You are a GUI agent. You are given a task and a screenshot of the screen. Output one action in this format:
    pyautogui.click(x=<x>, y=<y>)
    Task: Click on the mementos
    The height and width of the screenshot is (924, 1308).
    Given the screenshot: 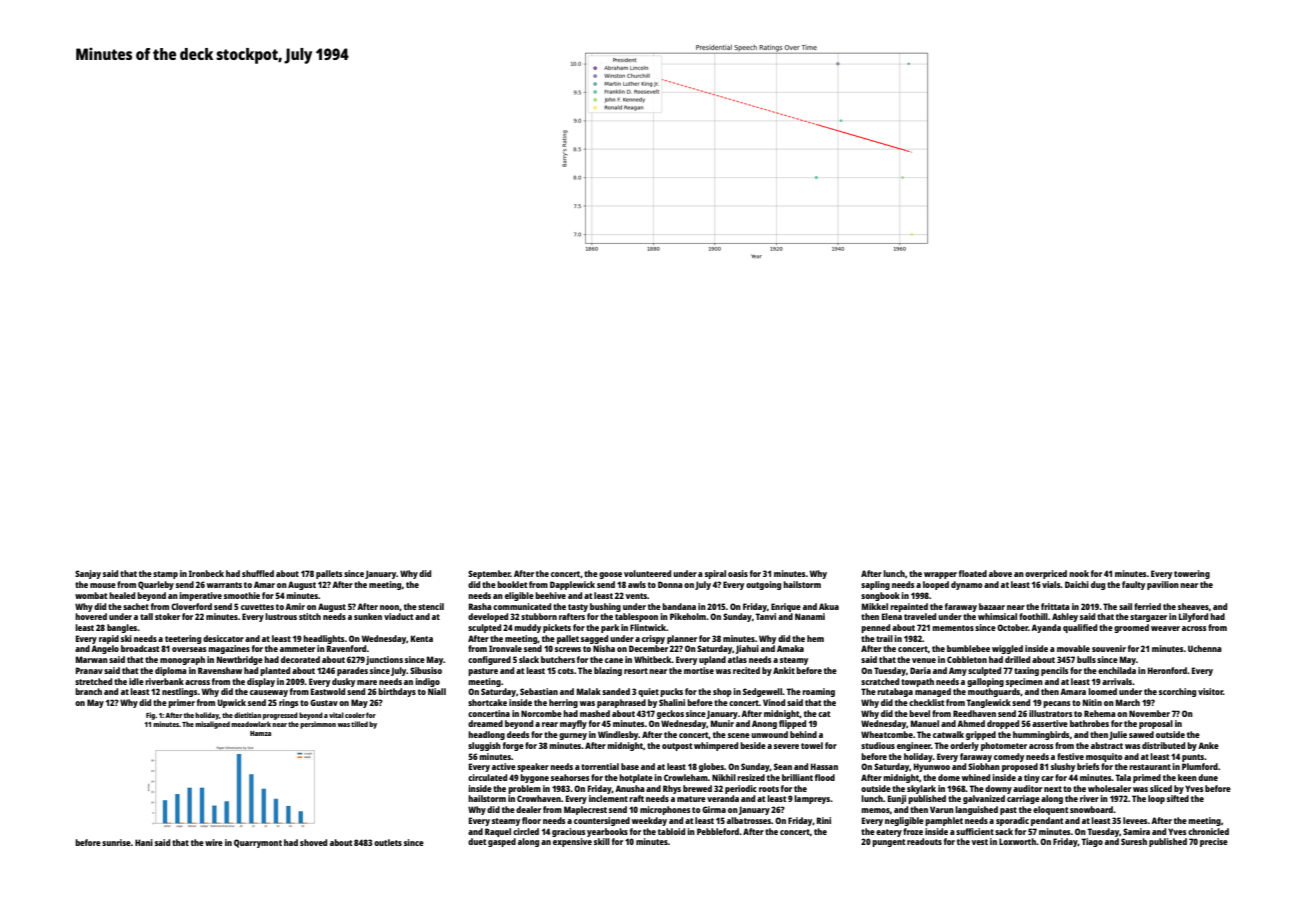 What is the action you would take?
    pyautogui.click(x=953, y=628)
